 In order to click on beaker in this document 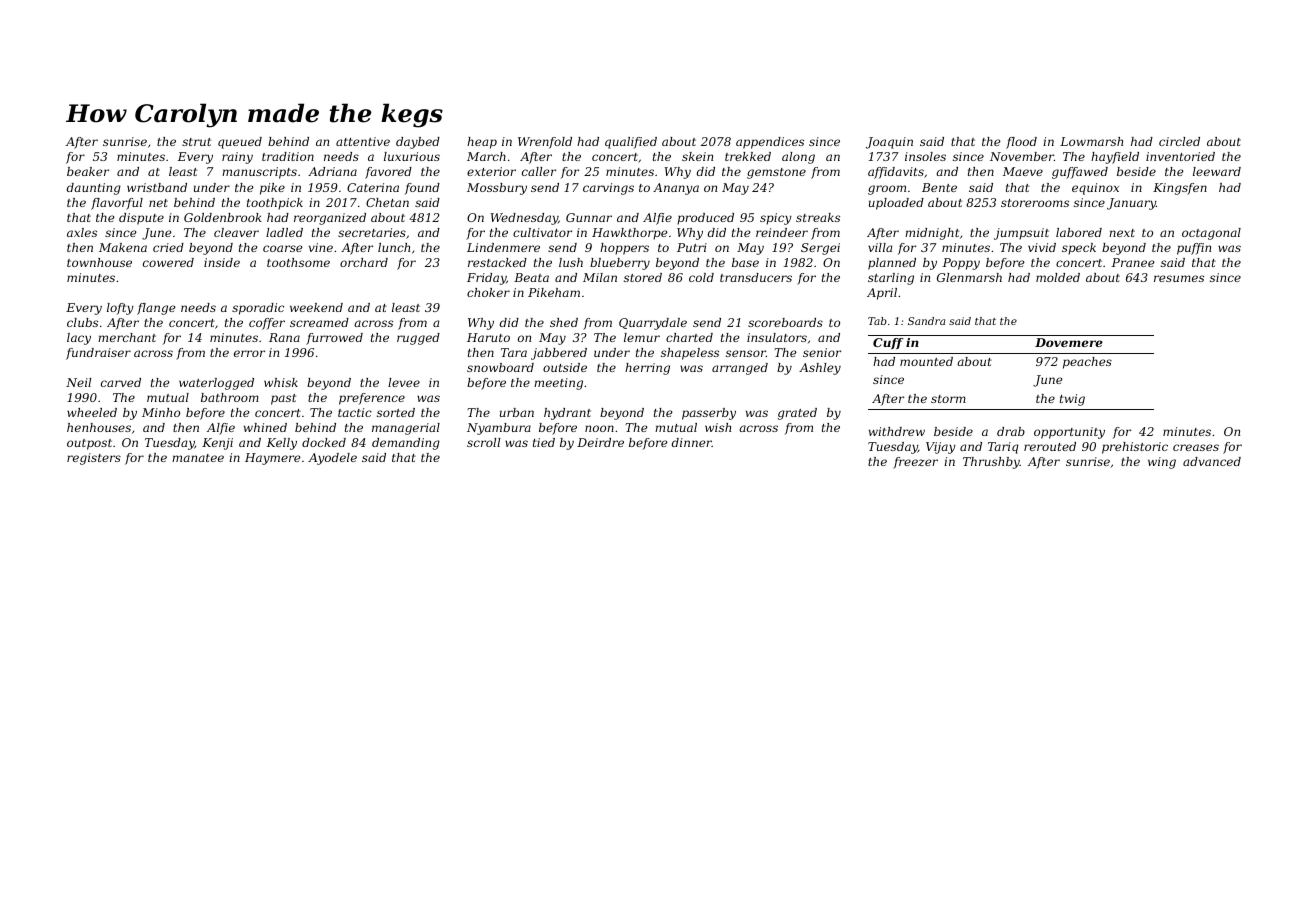, I will do `click(88, 171)`.
